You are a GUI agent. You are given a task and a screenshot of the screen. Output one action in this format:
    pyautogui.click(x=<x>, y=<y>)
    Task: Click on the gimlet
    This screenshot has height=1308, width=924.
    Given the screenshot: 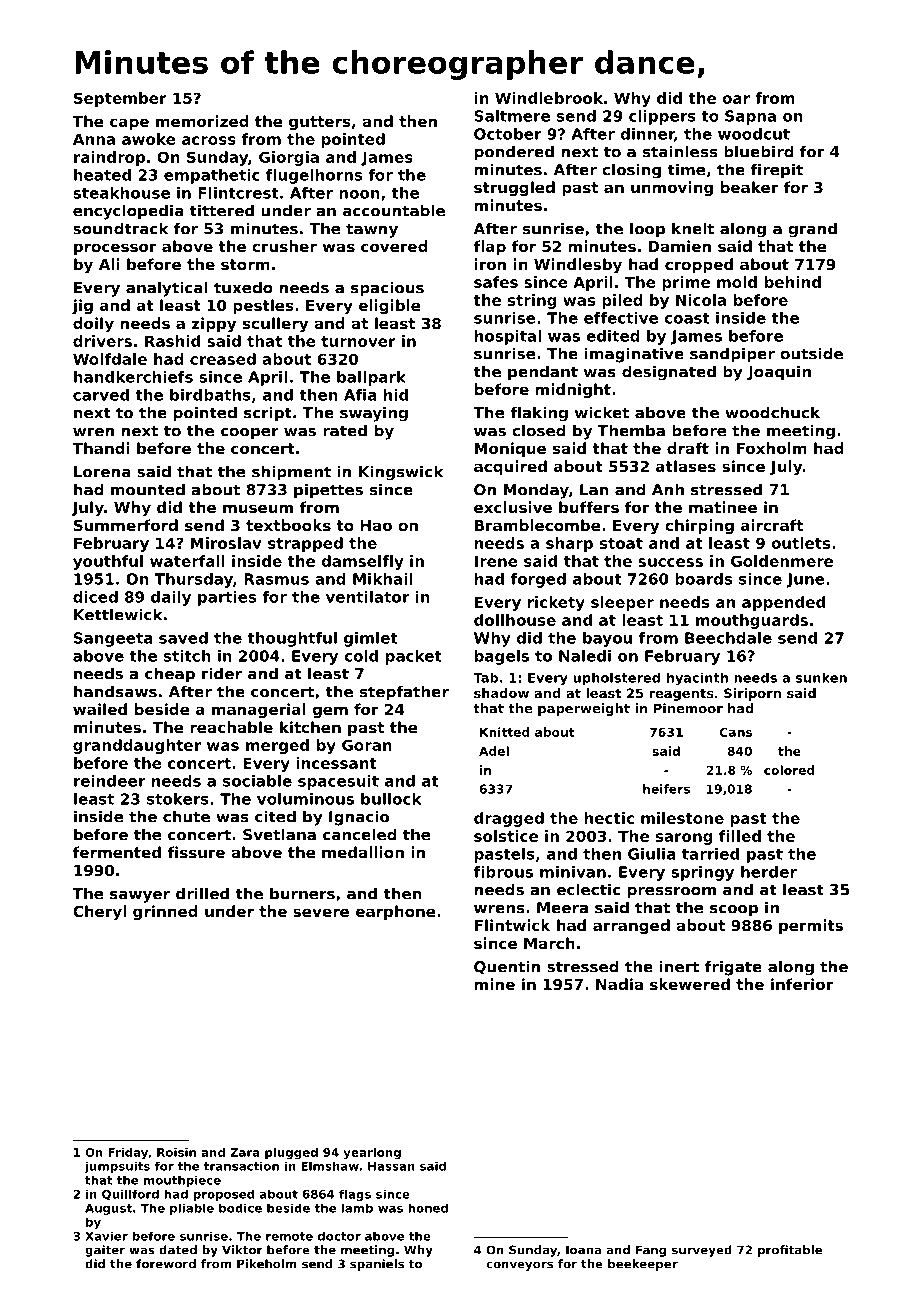 What is the action you would take?
    pyautogui.click(x=371, y=639)
